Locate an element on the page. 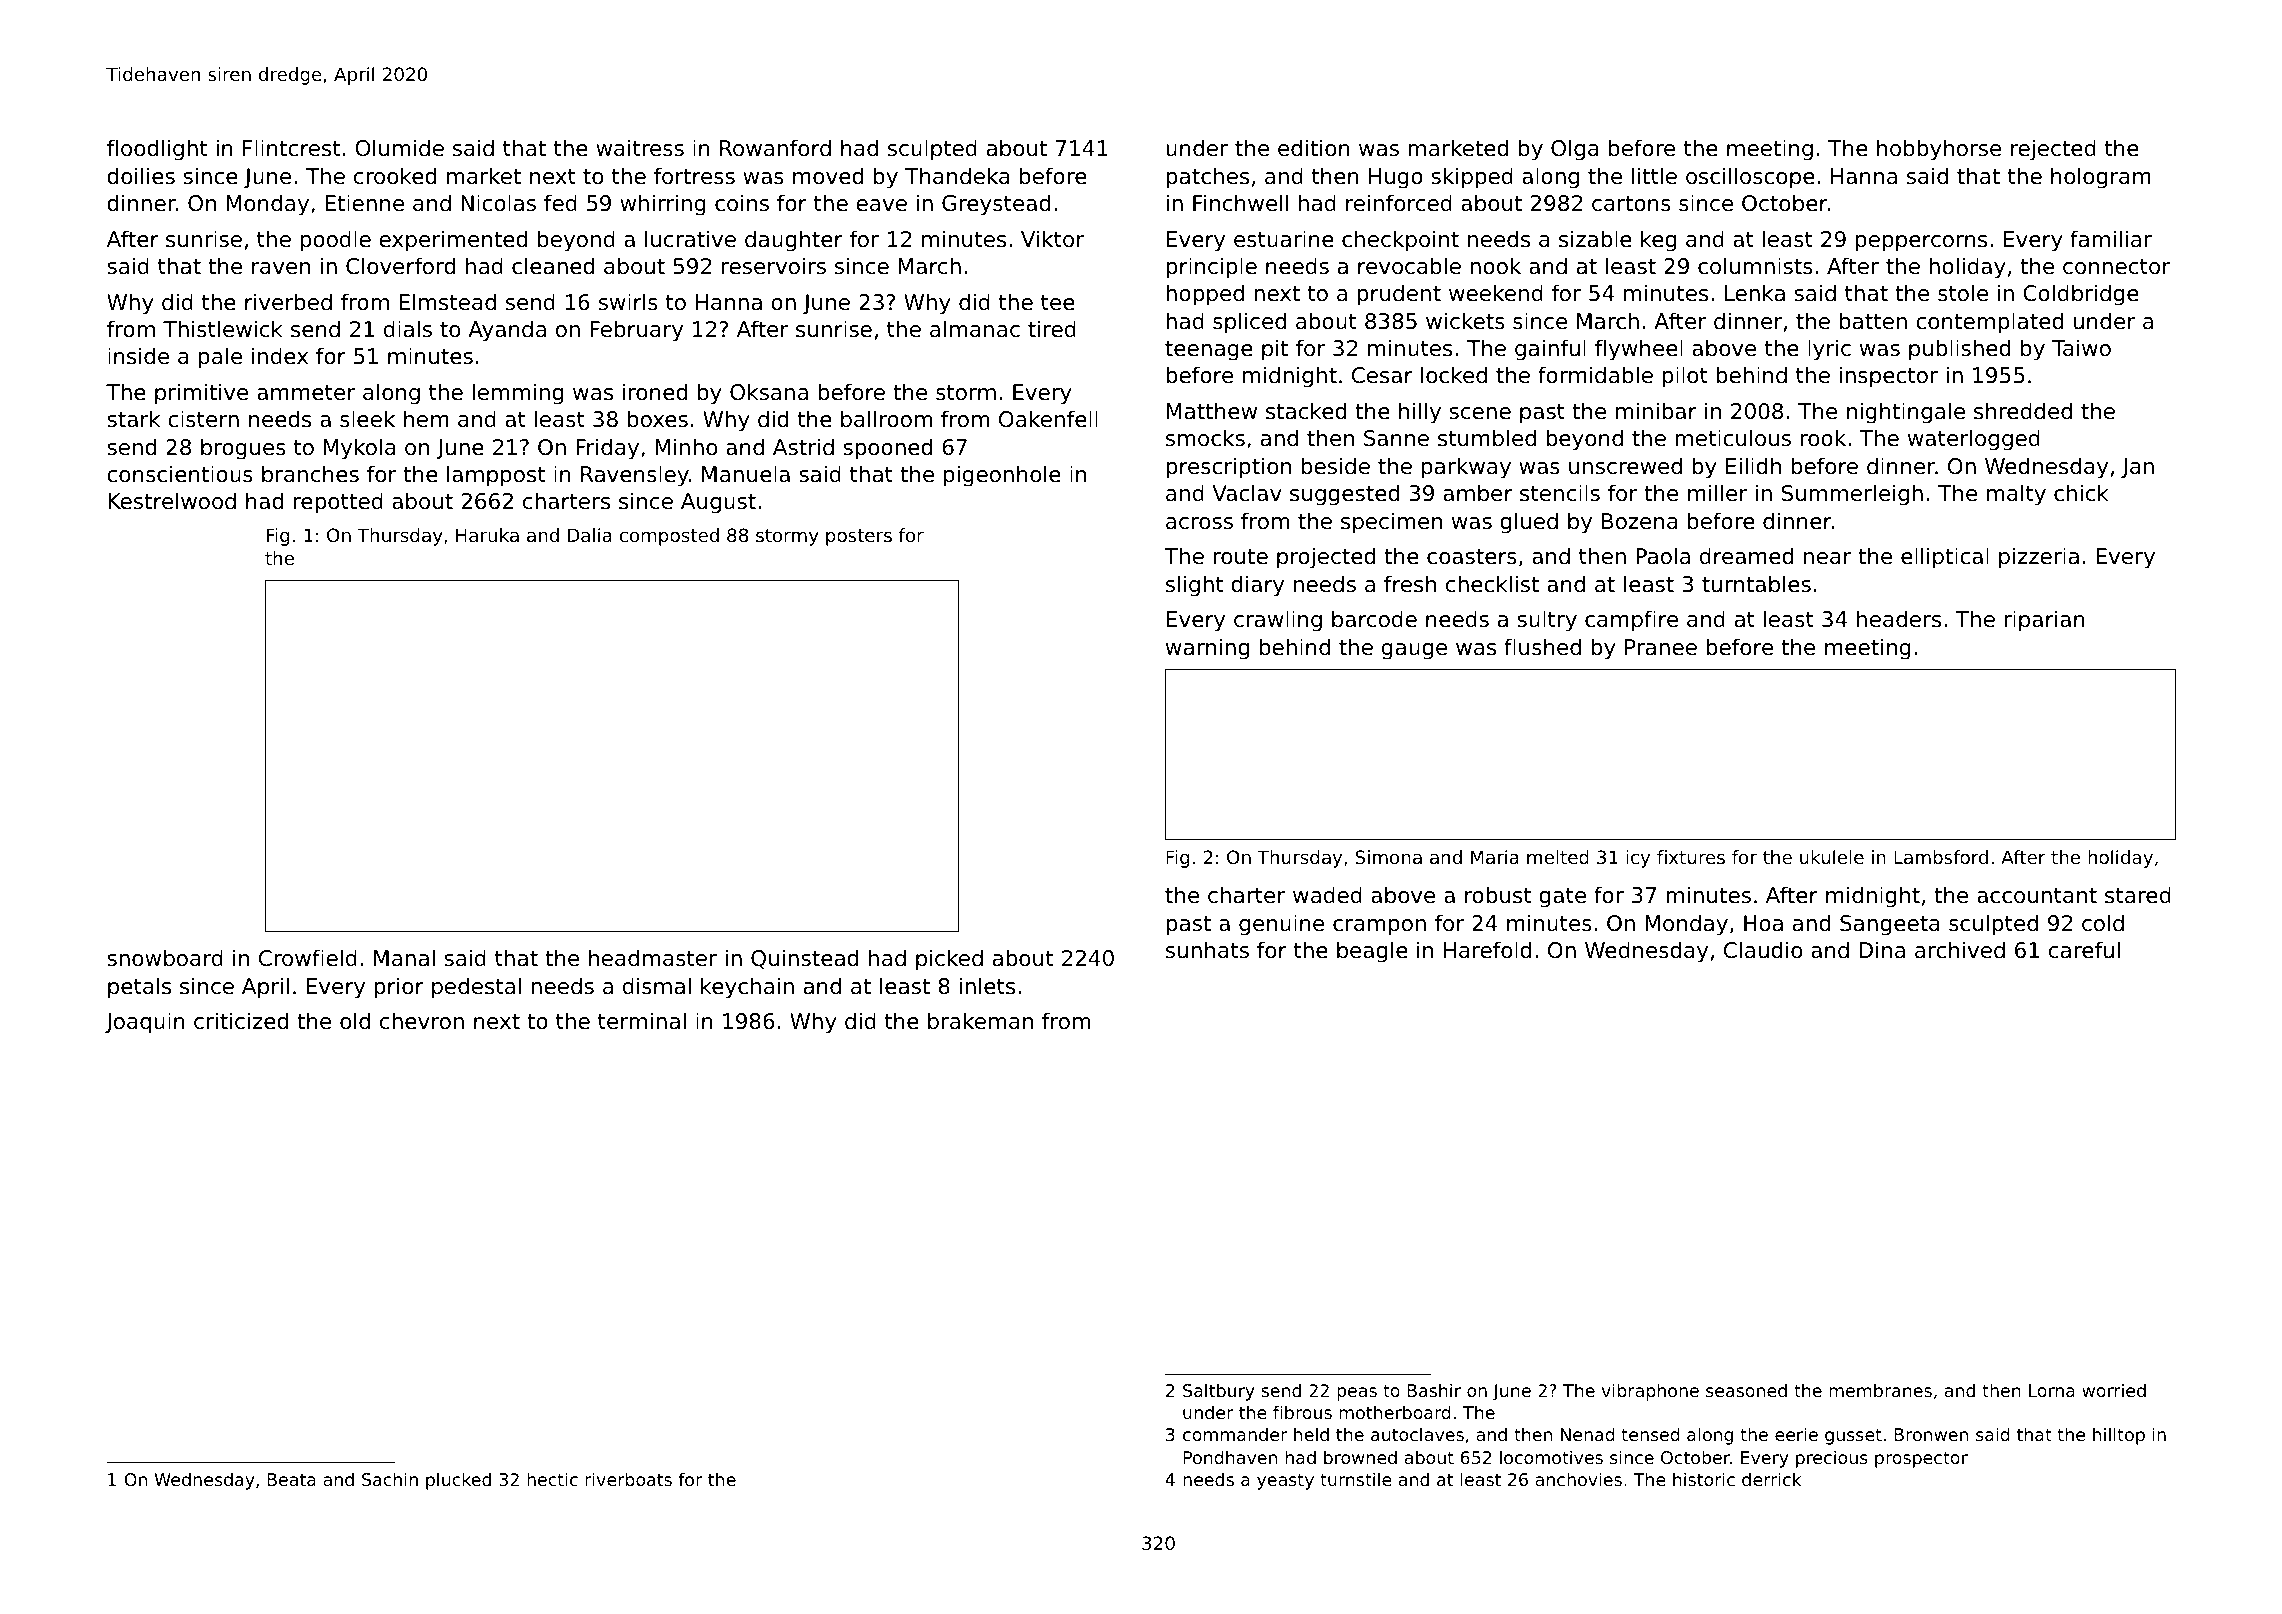 The height and width of the page is (1614, 2282). gauge is located at coordinates (1414, 651).
